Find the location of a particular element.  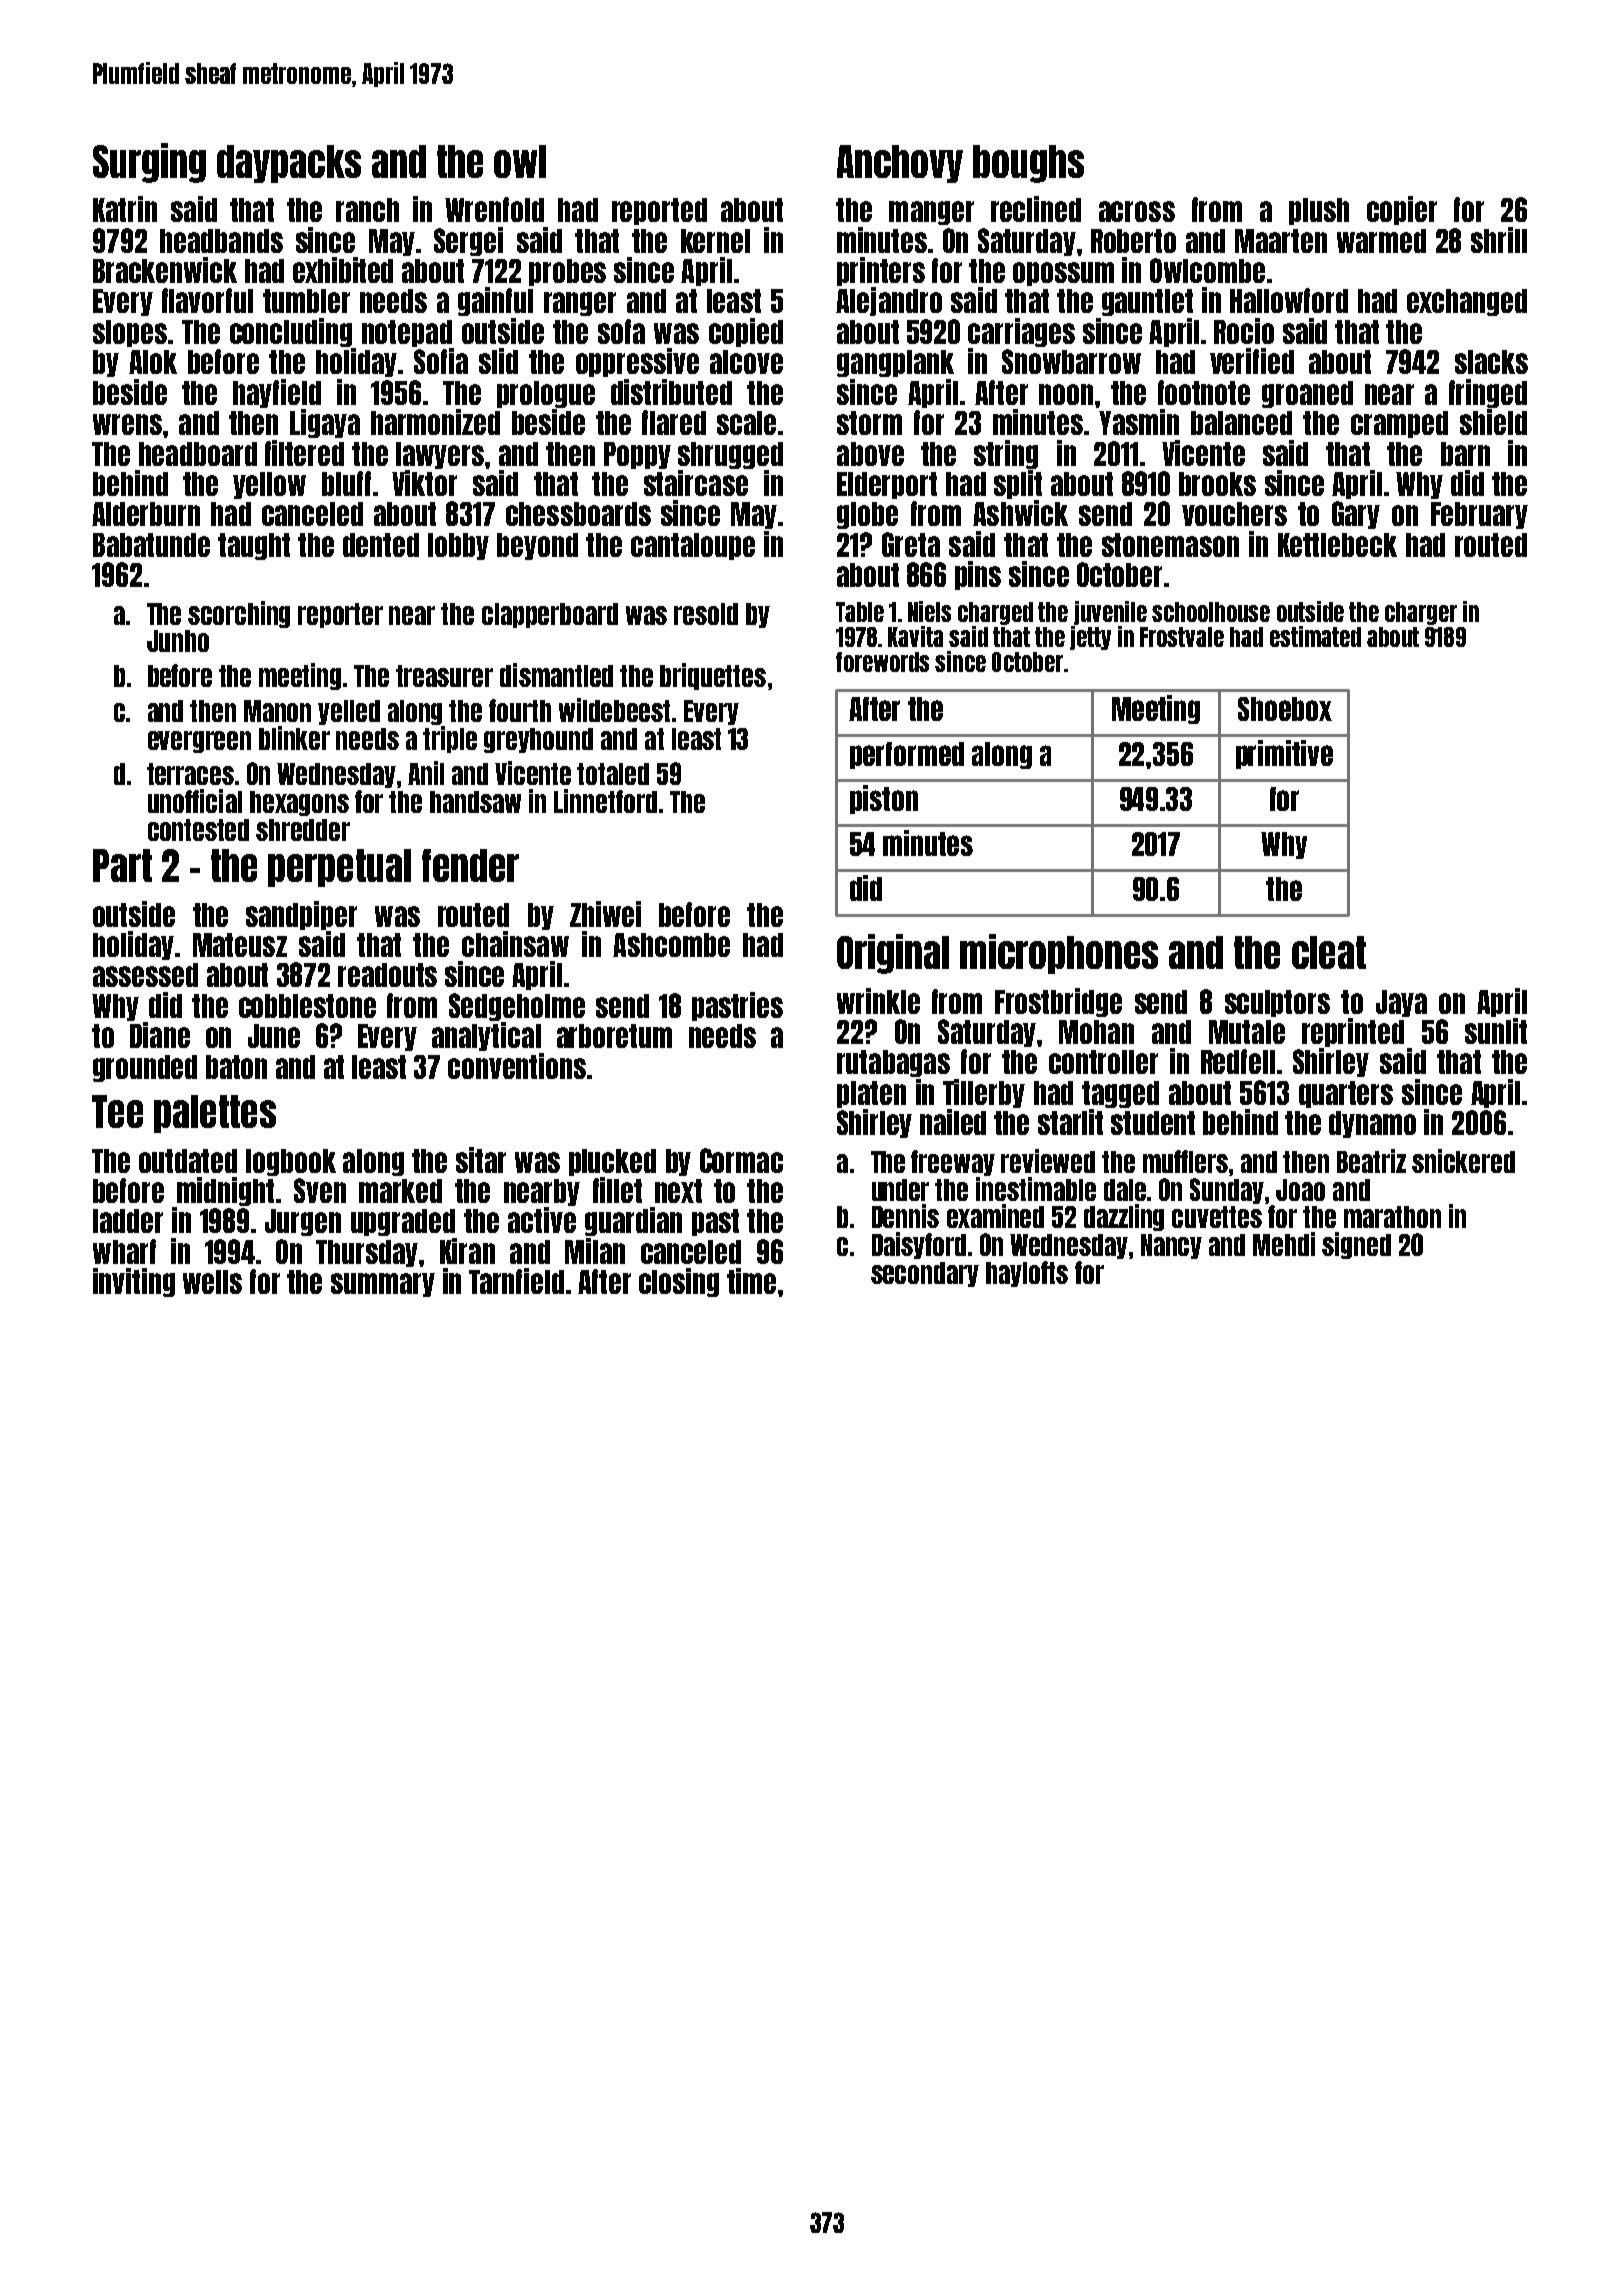

scorching is located at coordinates (239, 614).
